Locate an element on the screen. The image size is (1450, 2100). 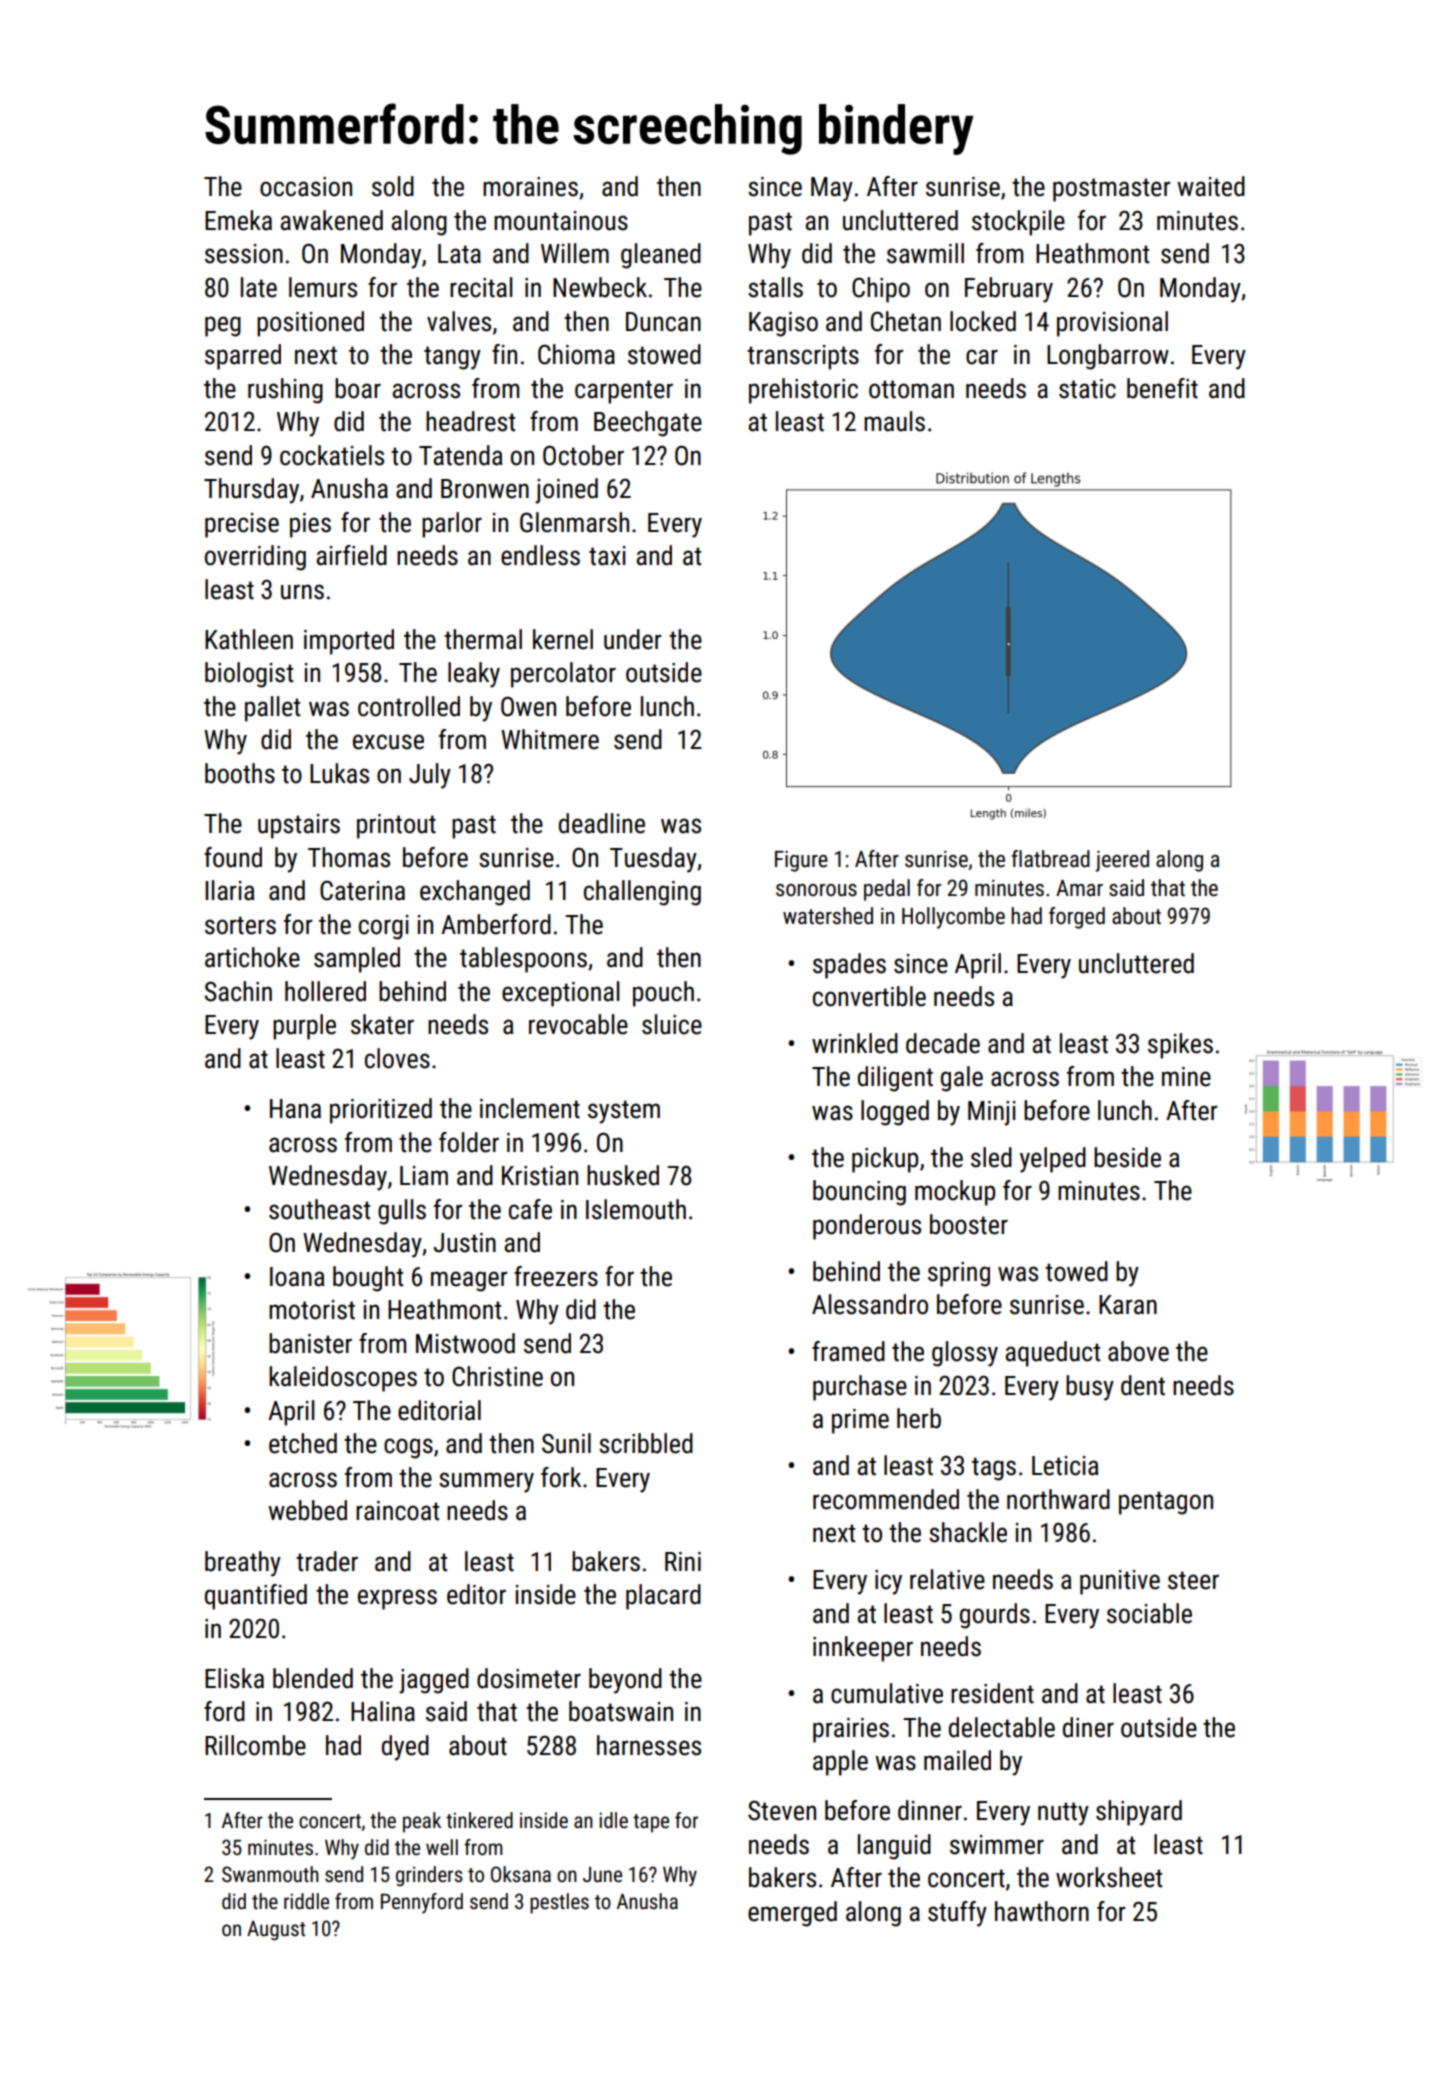
Karan is located at coordinates (1128, 1305).
